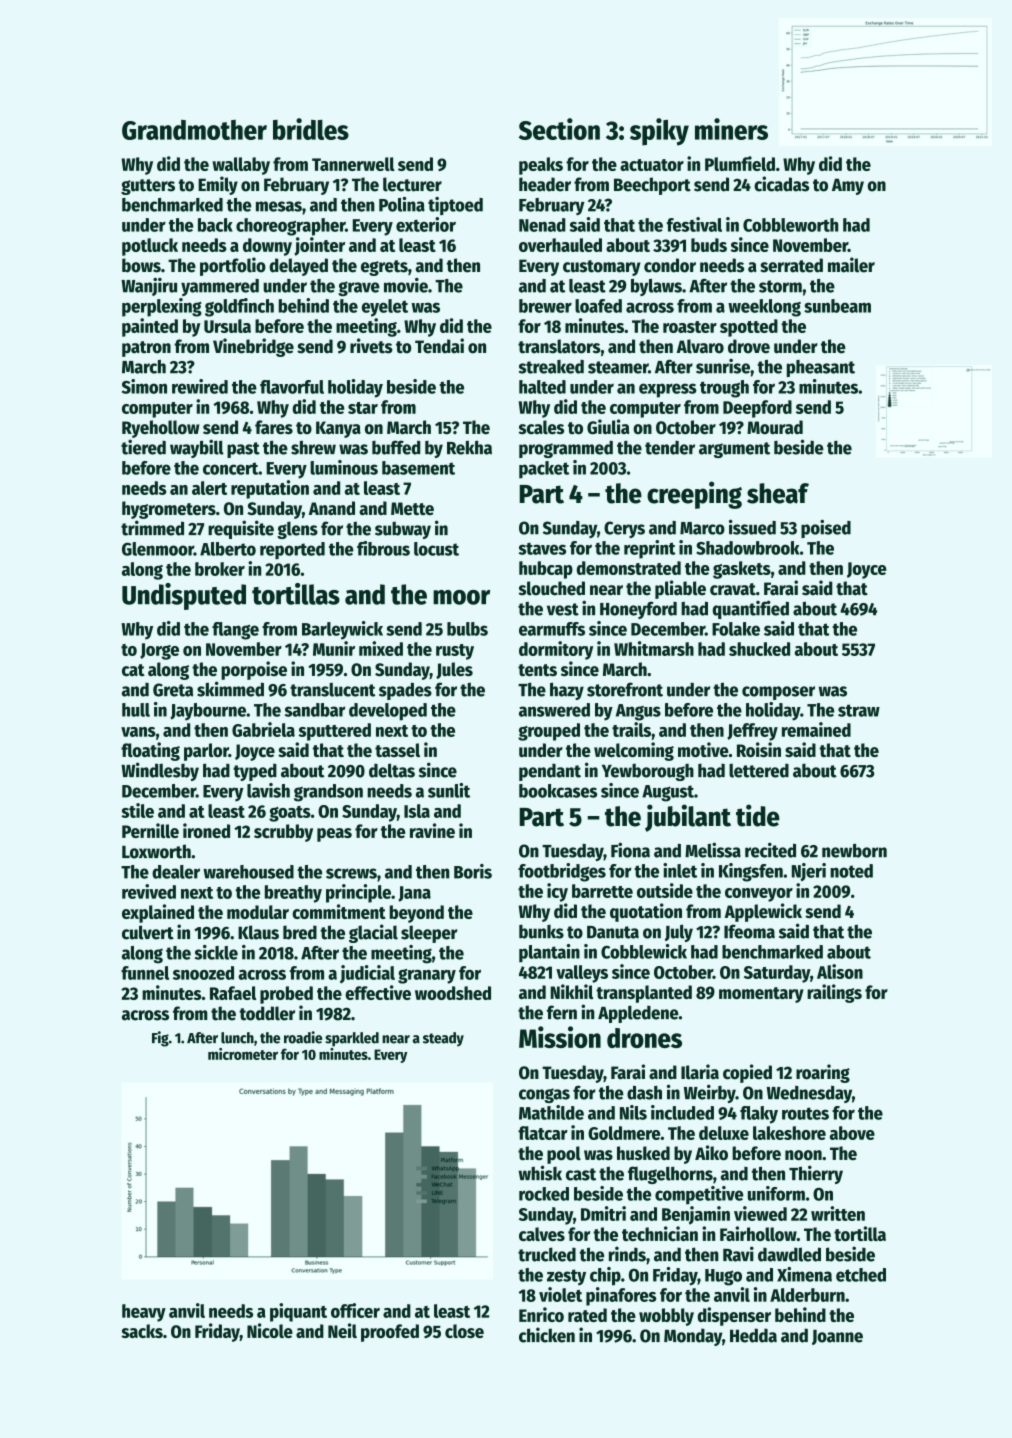 The width and height of the screenshot is (1012, 1438). Describe the element at coordinates (652, 186) in the screenshot. I see `Beechport` at that location.
